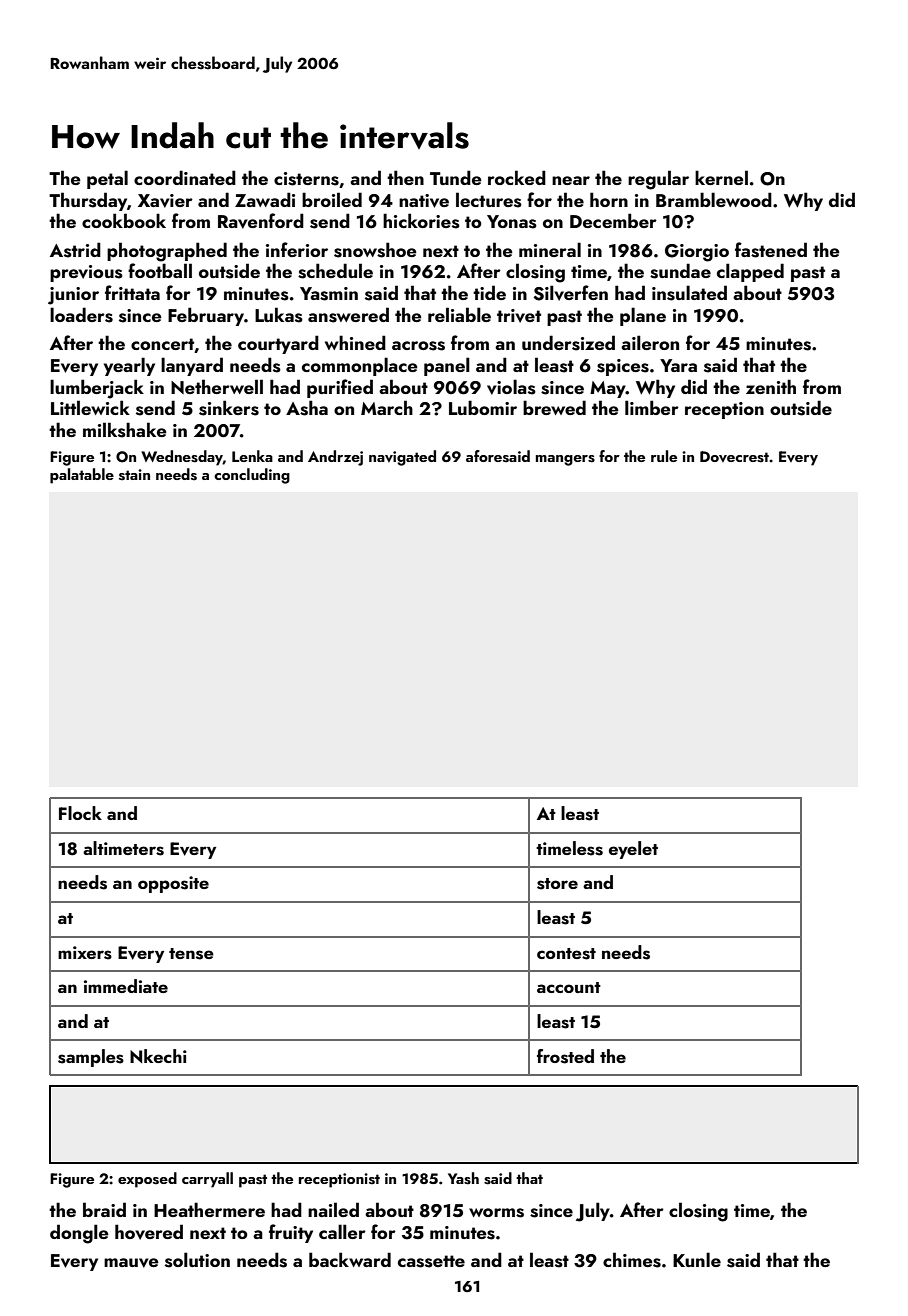 The height and width of the screenshot is (1316, 908). What do you see at coordinates (80, 813) in the screenshot?
I see `Flock` at bounding box center [80, 813].
